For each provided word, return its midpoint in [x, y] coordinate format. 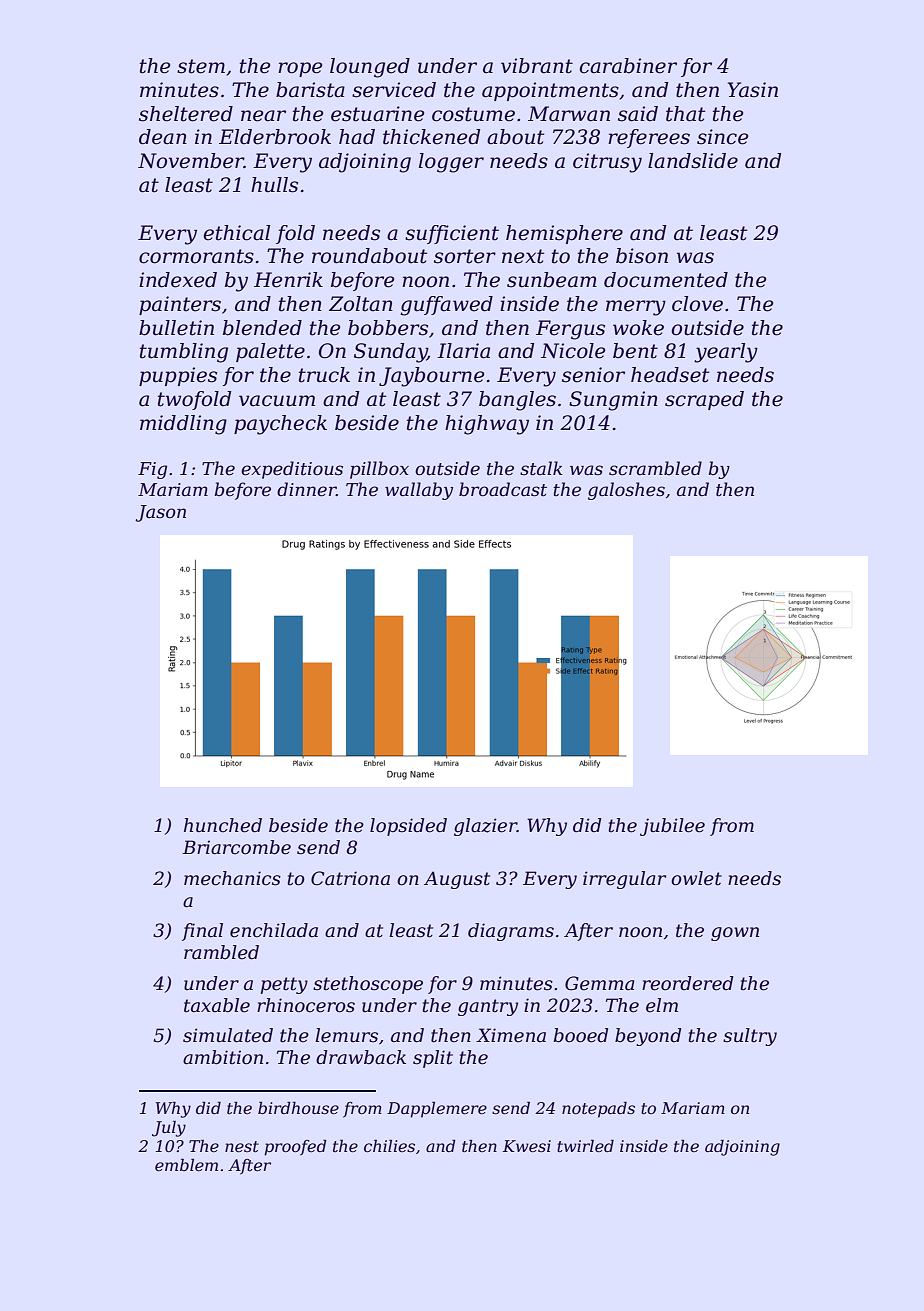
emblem [186, 1165]
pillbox [379, 470]
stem [201, 66]
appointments [550, 91]
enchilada [274, 930]
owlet [696, 878]
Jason [160, 513]
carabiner [628, 66]
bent [635, 351]
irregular [624, 880]
